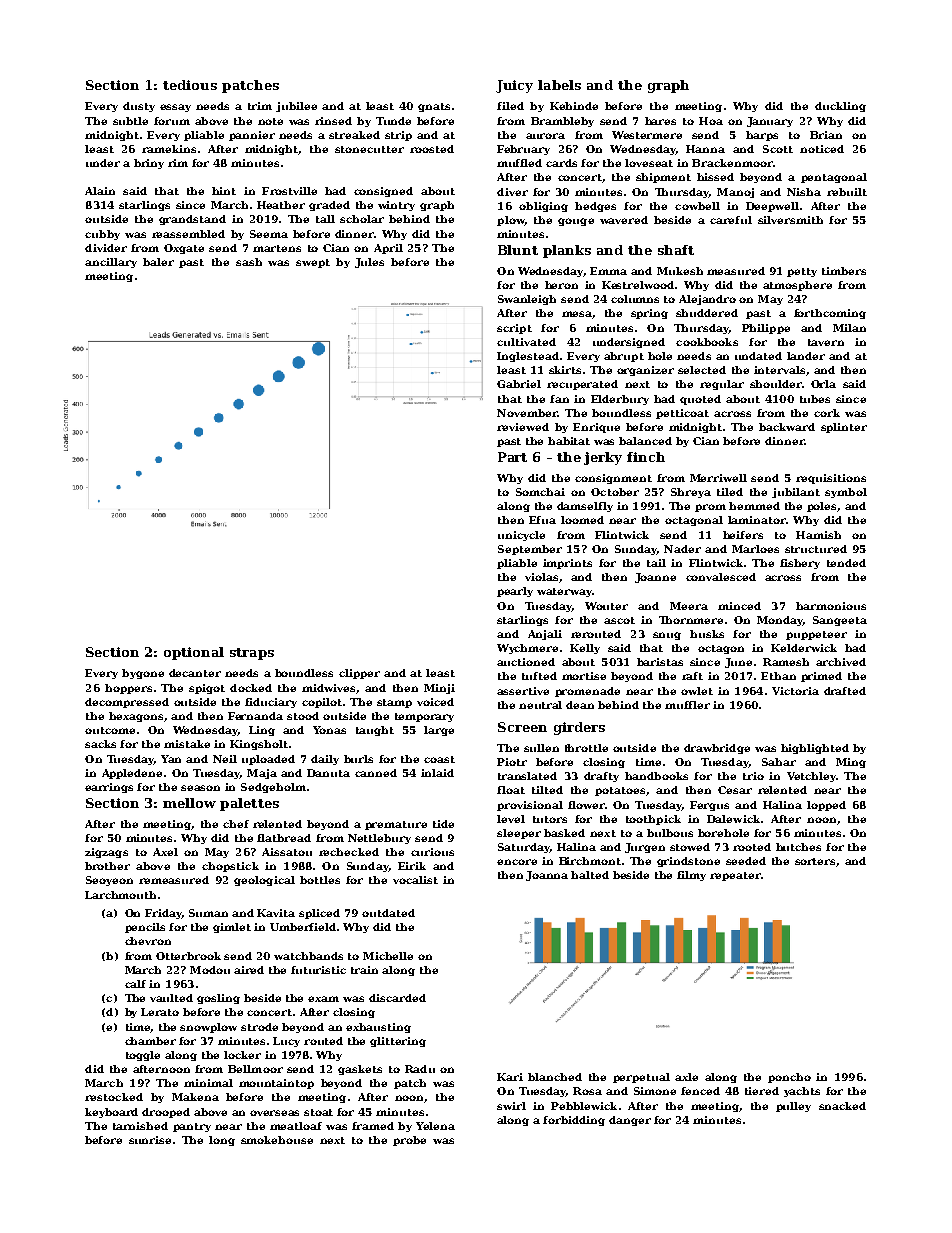 The image size is (952, 1233). I want to click on blanched, so click(555, 1077).
